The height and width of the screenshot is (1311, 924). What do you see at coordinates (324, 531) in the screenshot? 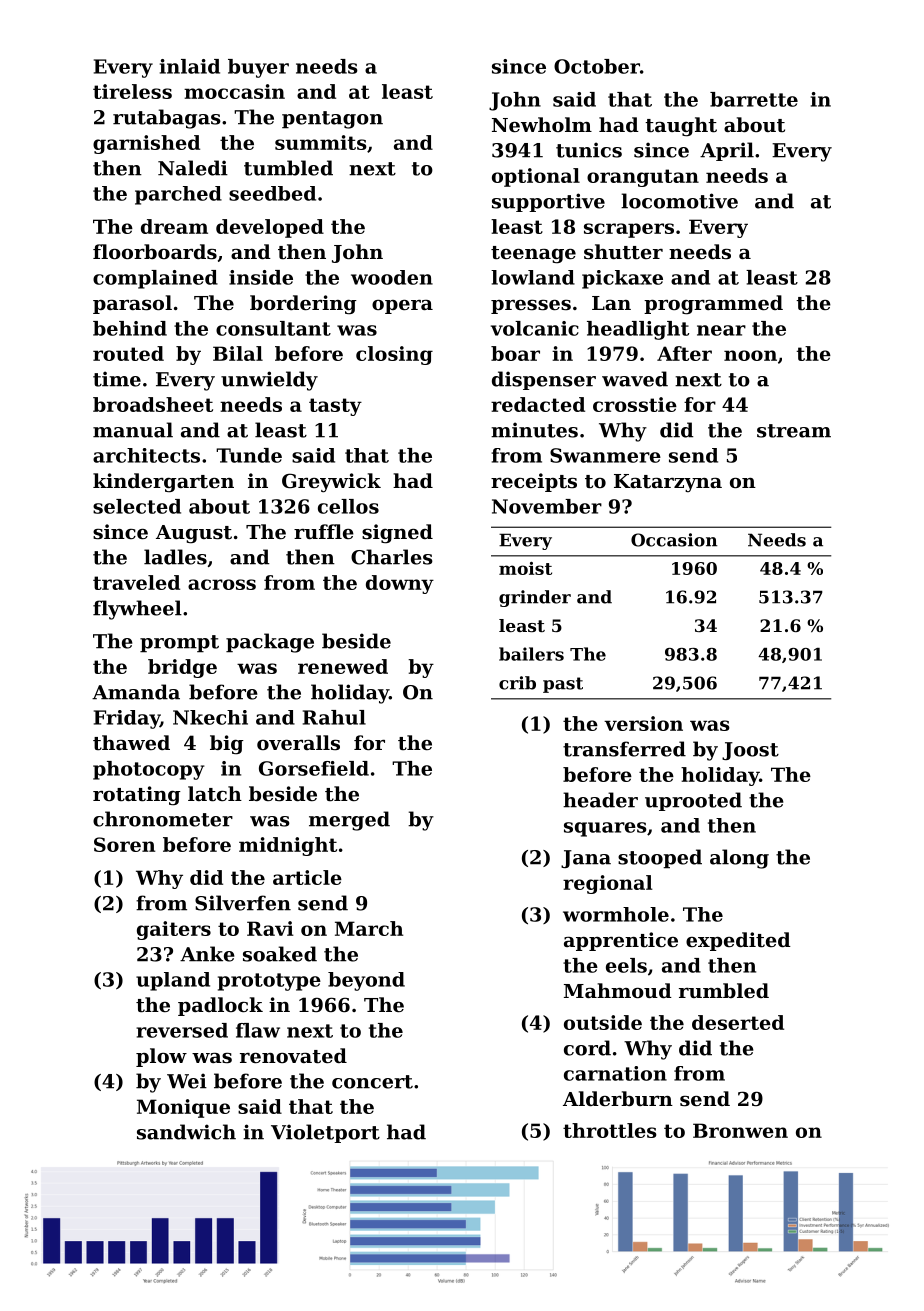
I see `ruffle` at bounding box center [324, 531].
